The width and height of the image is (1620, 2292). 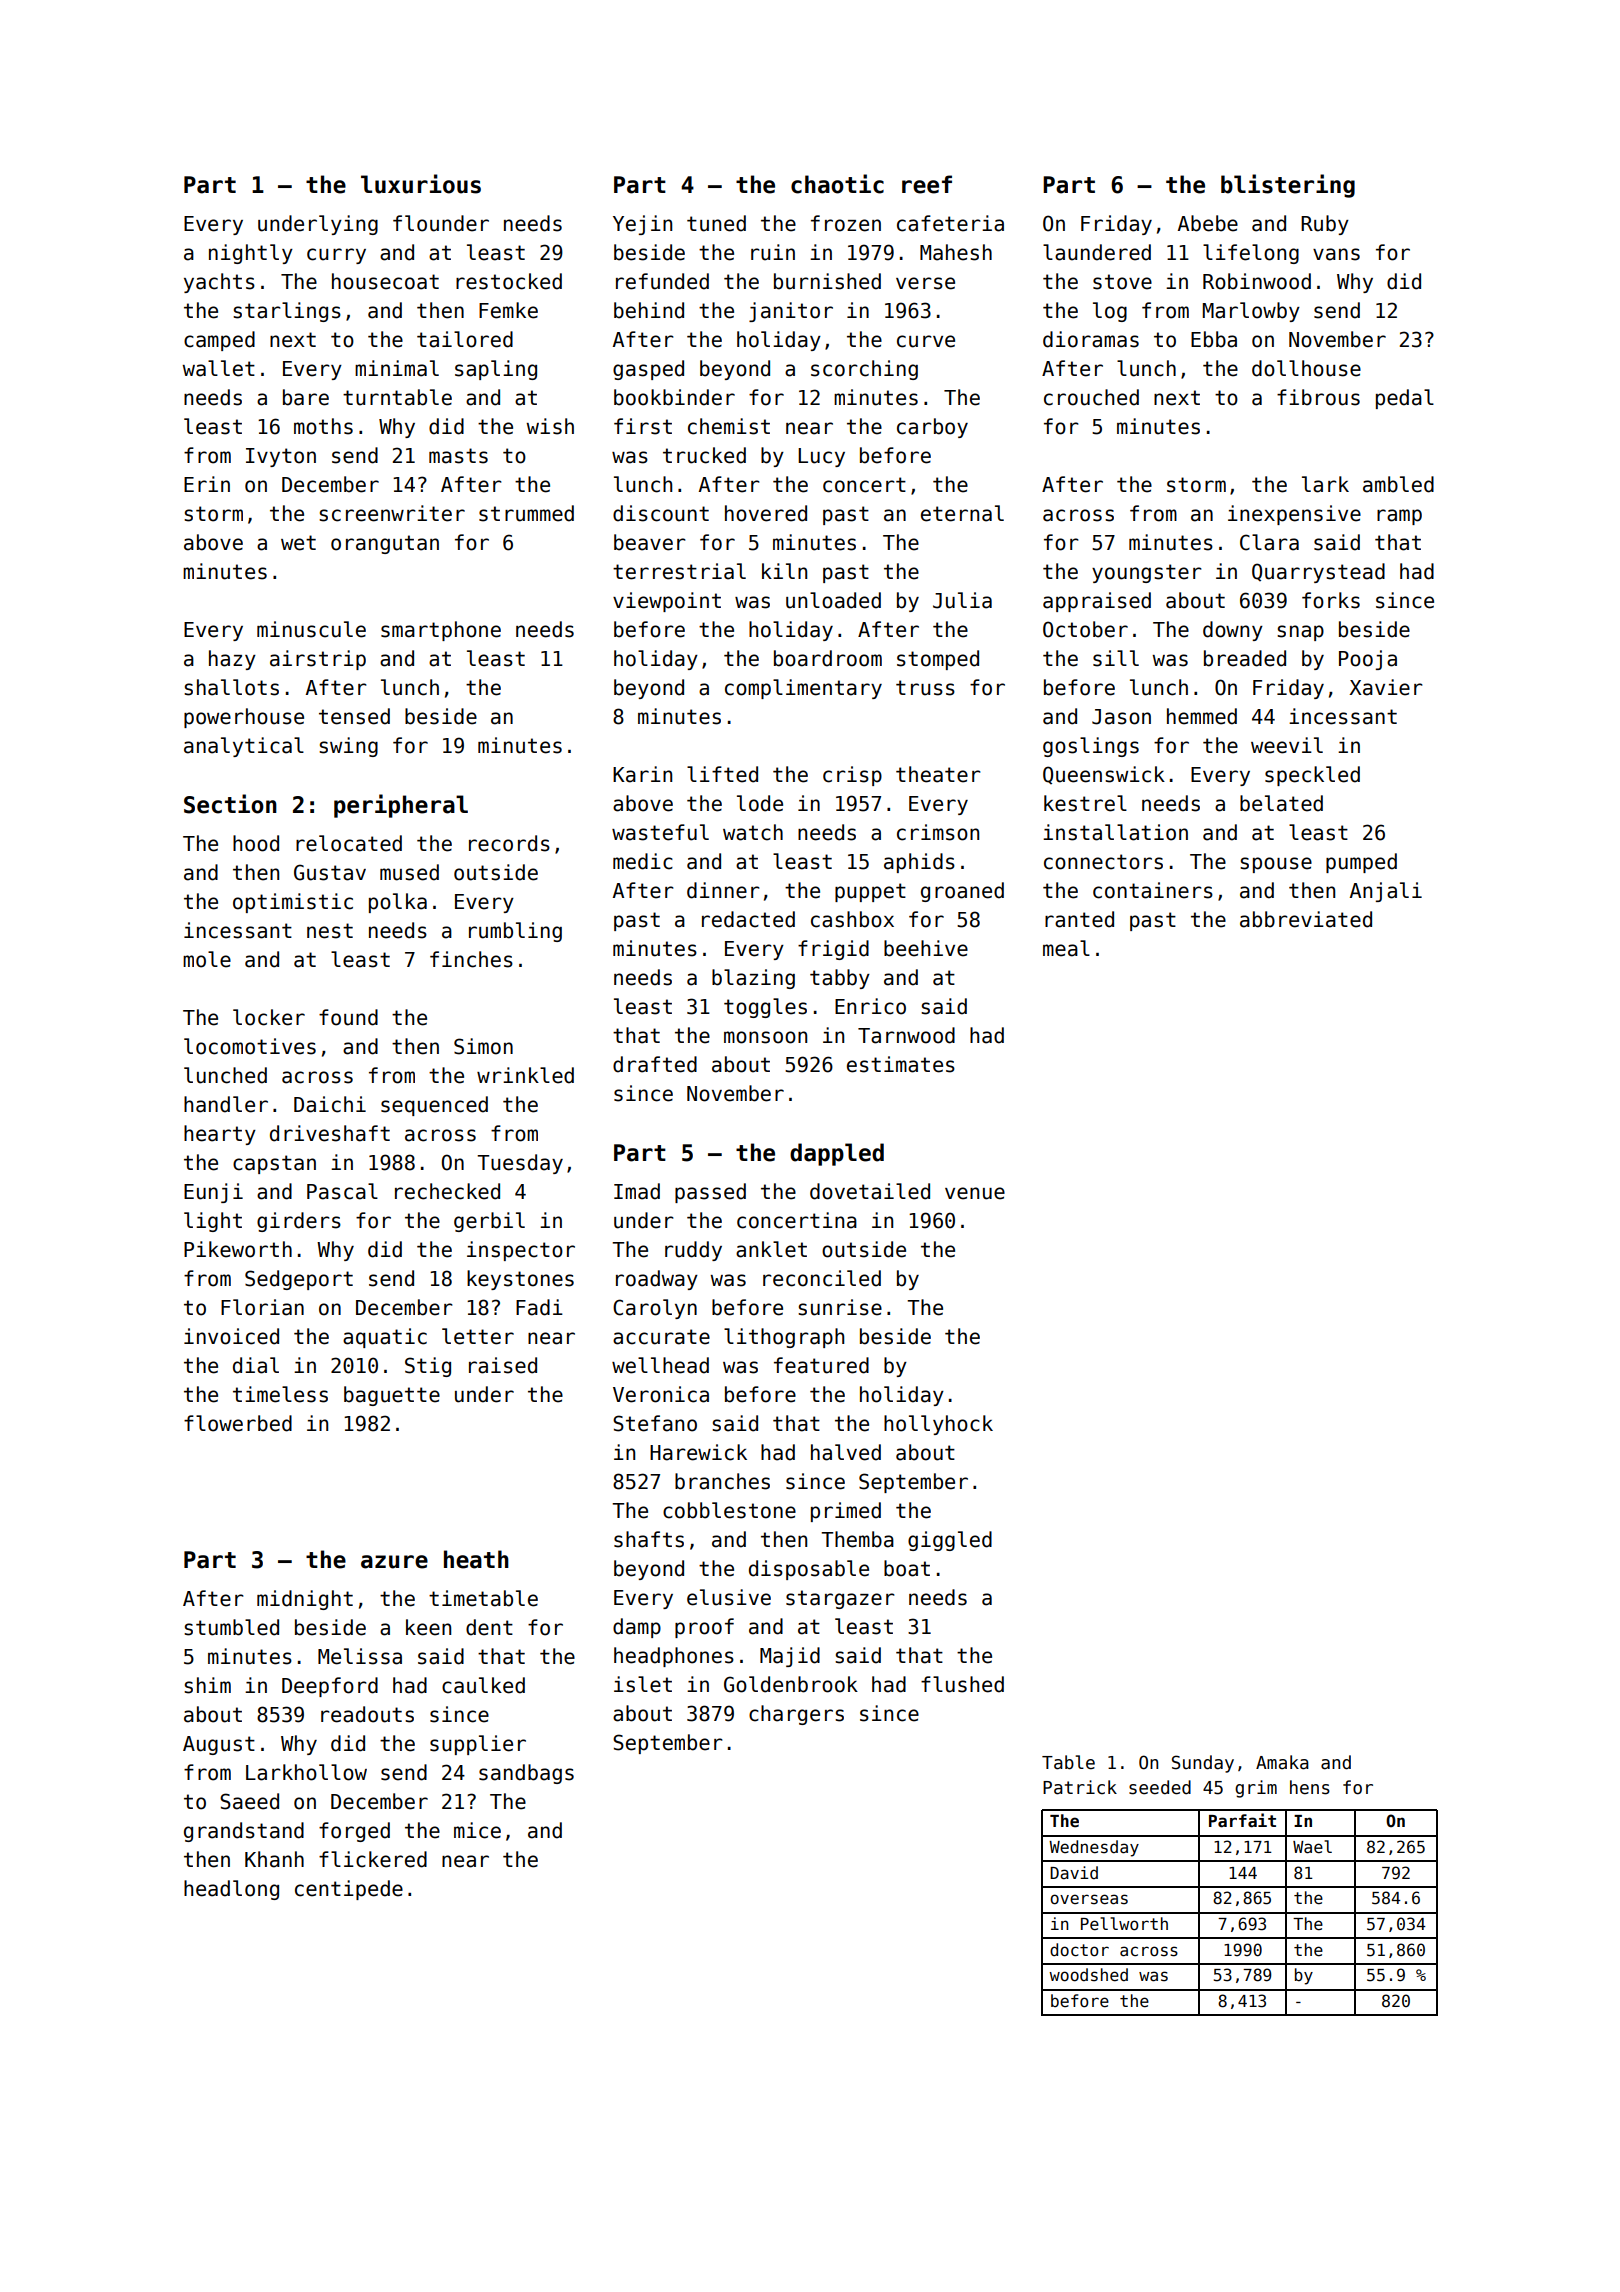 What do you see at coordinates (1088, 1975) in the image?
I see `woodshed` at bounding box center [1088, 1975].
